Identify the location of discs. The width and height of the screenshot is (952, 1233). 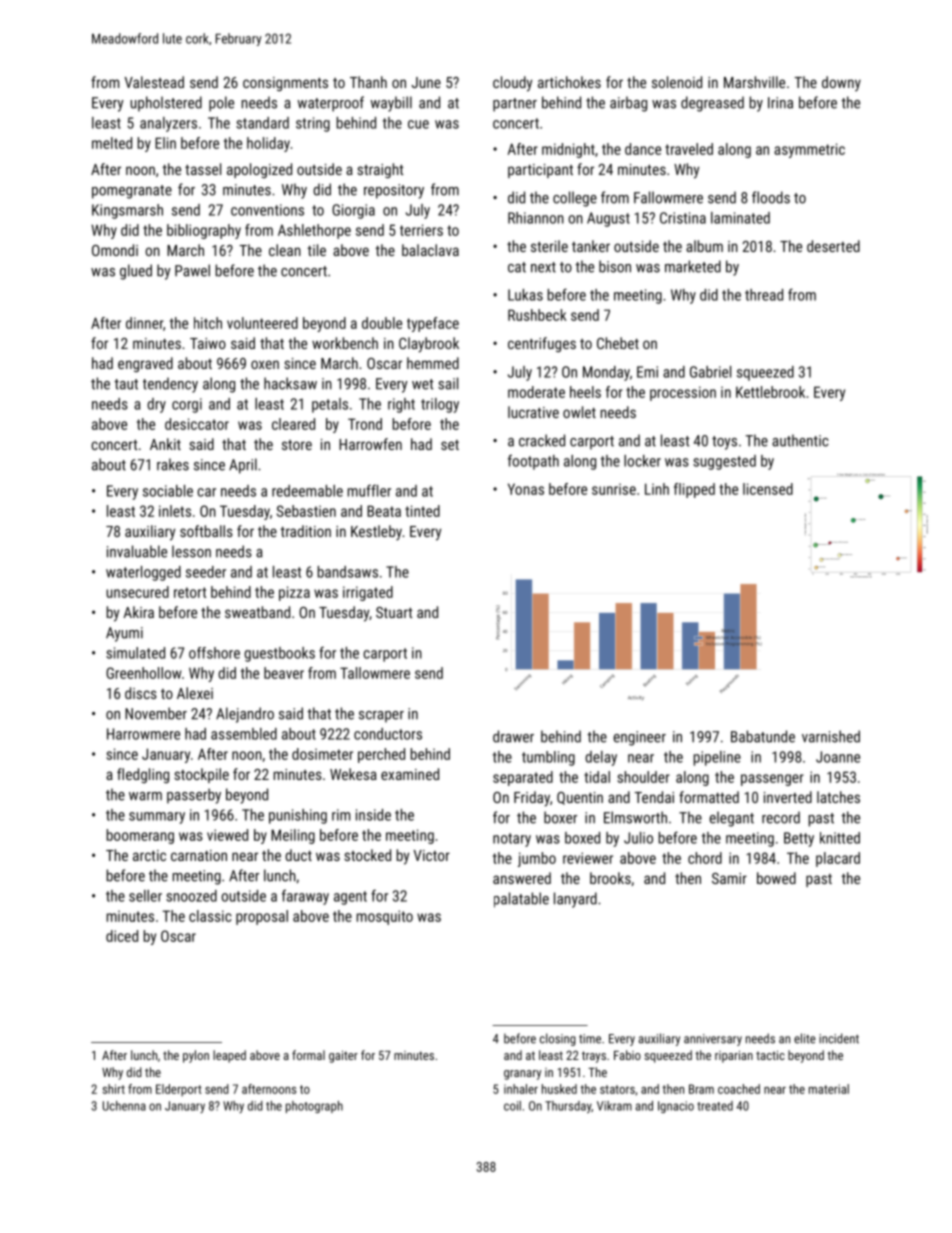
(141, 693).
